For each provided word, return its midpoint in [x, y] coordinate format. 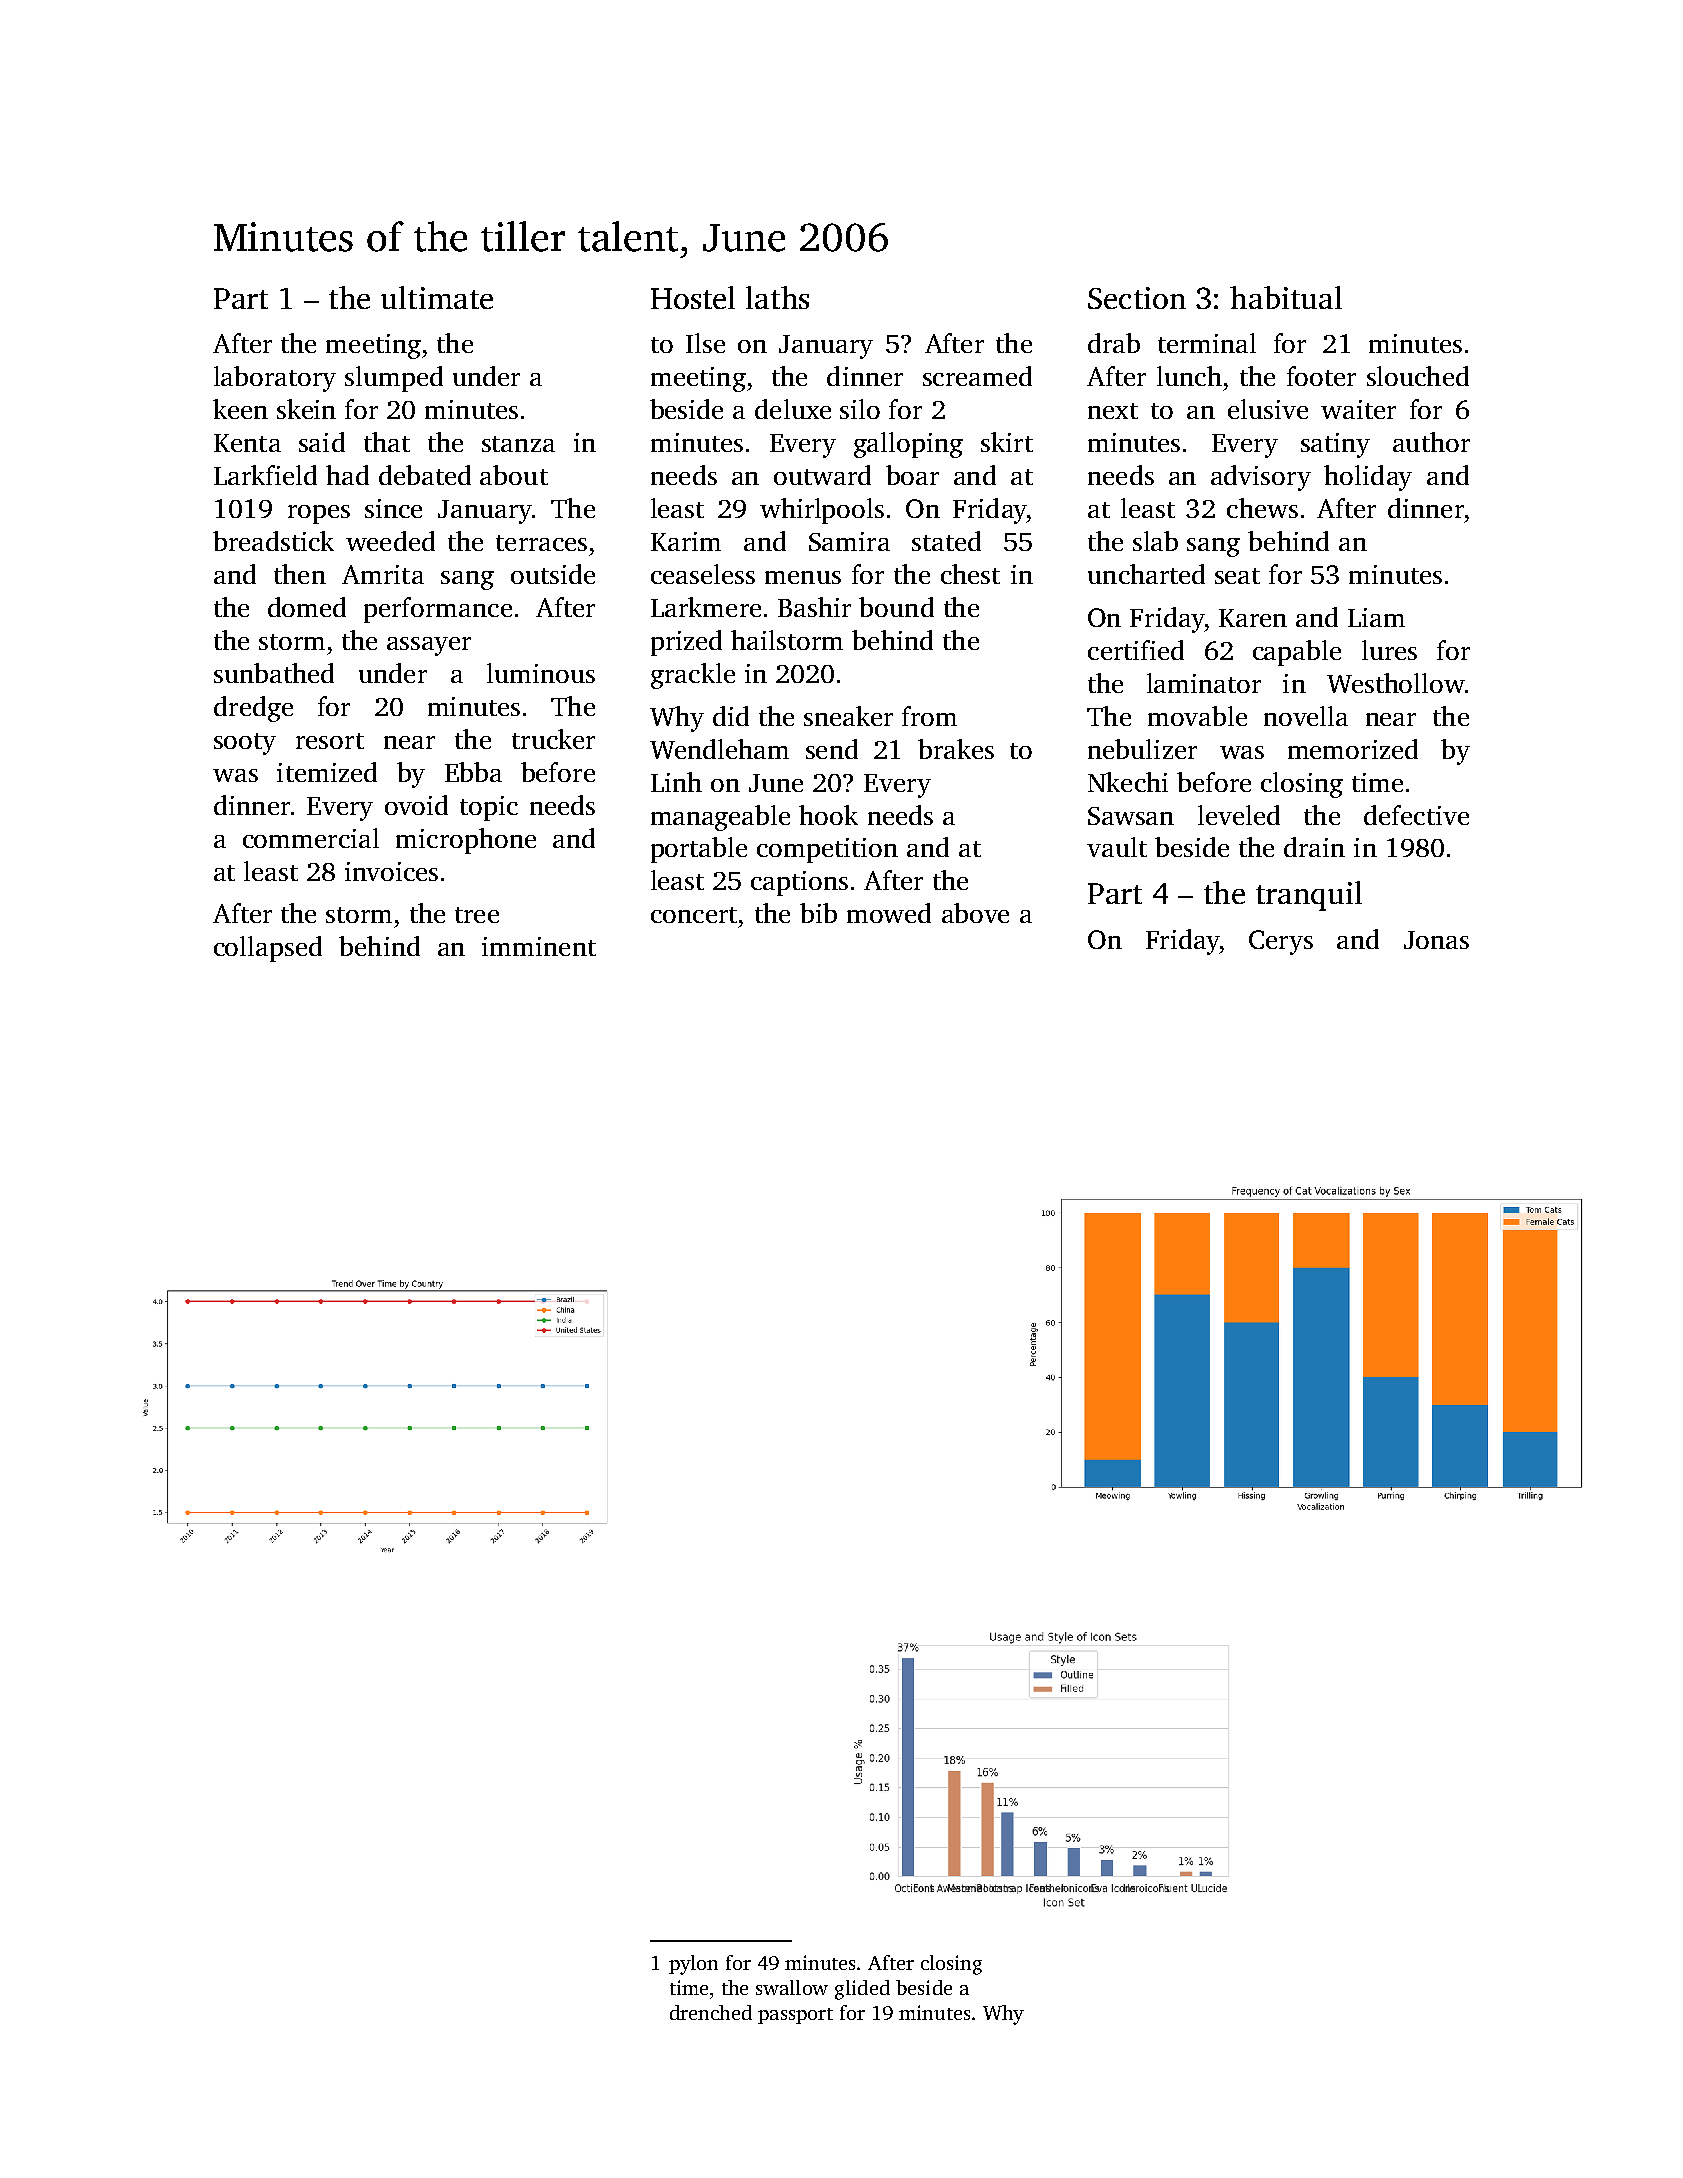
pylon [693, 1965]
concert [694, 915]
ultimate [437, 297]
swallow [792, 1987]
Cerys [1281, 942]
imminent [539, 946]
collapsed [268, 949]
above [975, 913]
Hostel [693, 297]
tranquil [1309, 896]
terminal [1207, 343]
